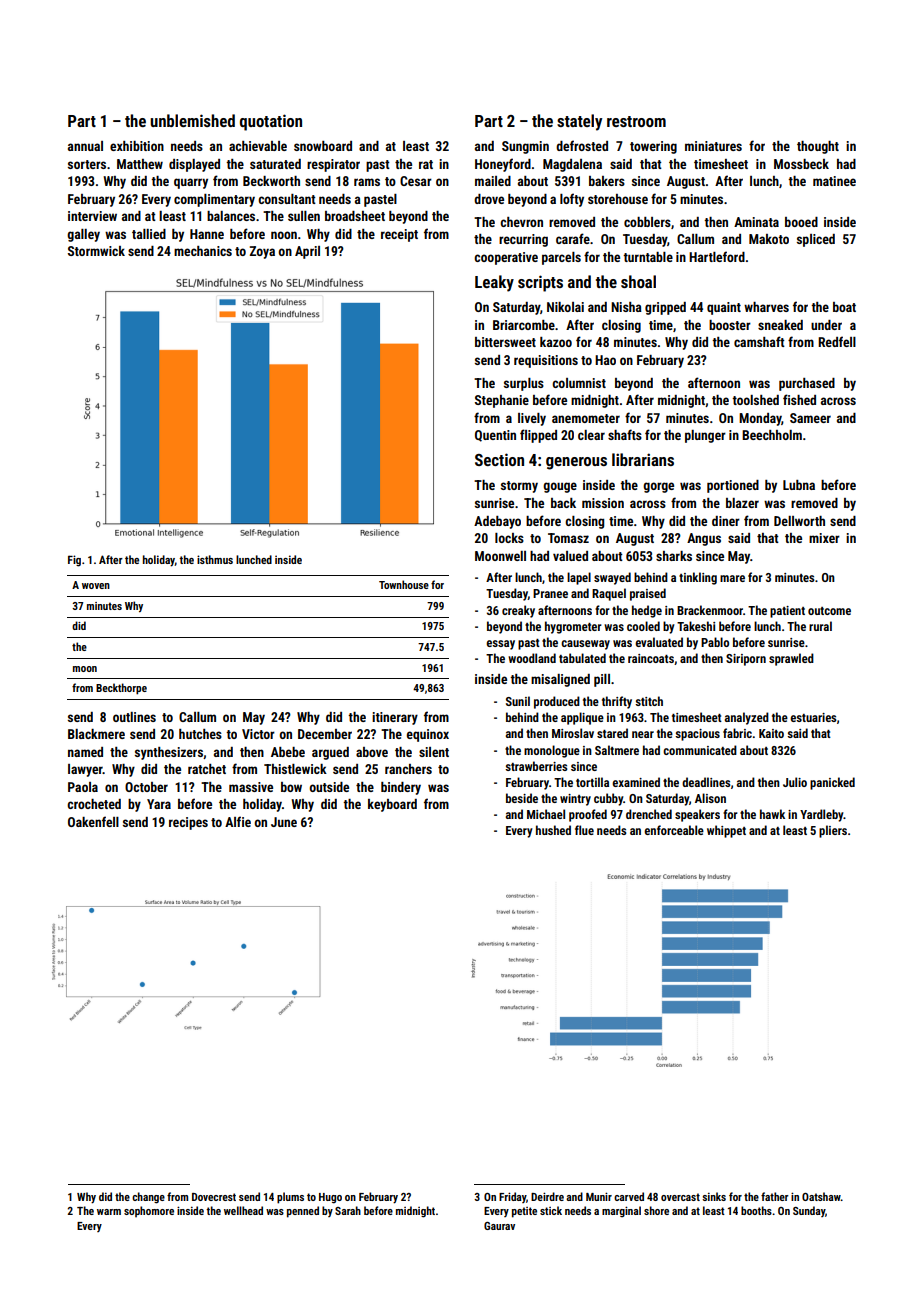  I want to click on Dovecrest, so click(214, 1197).
